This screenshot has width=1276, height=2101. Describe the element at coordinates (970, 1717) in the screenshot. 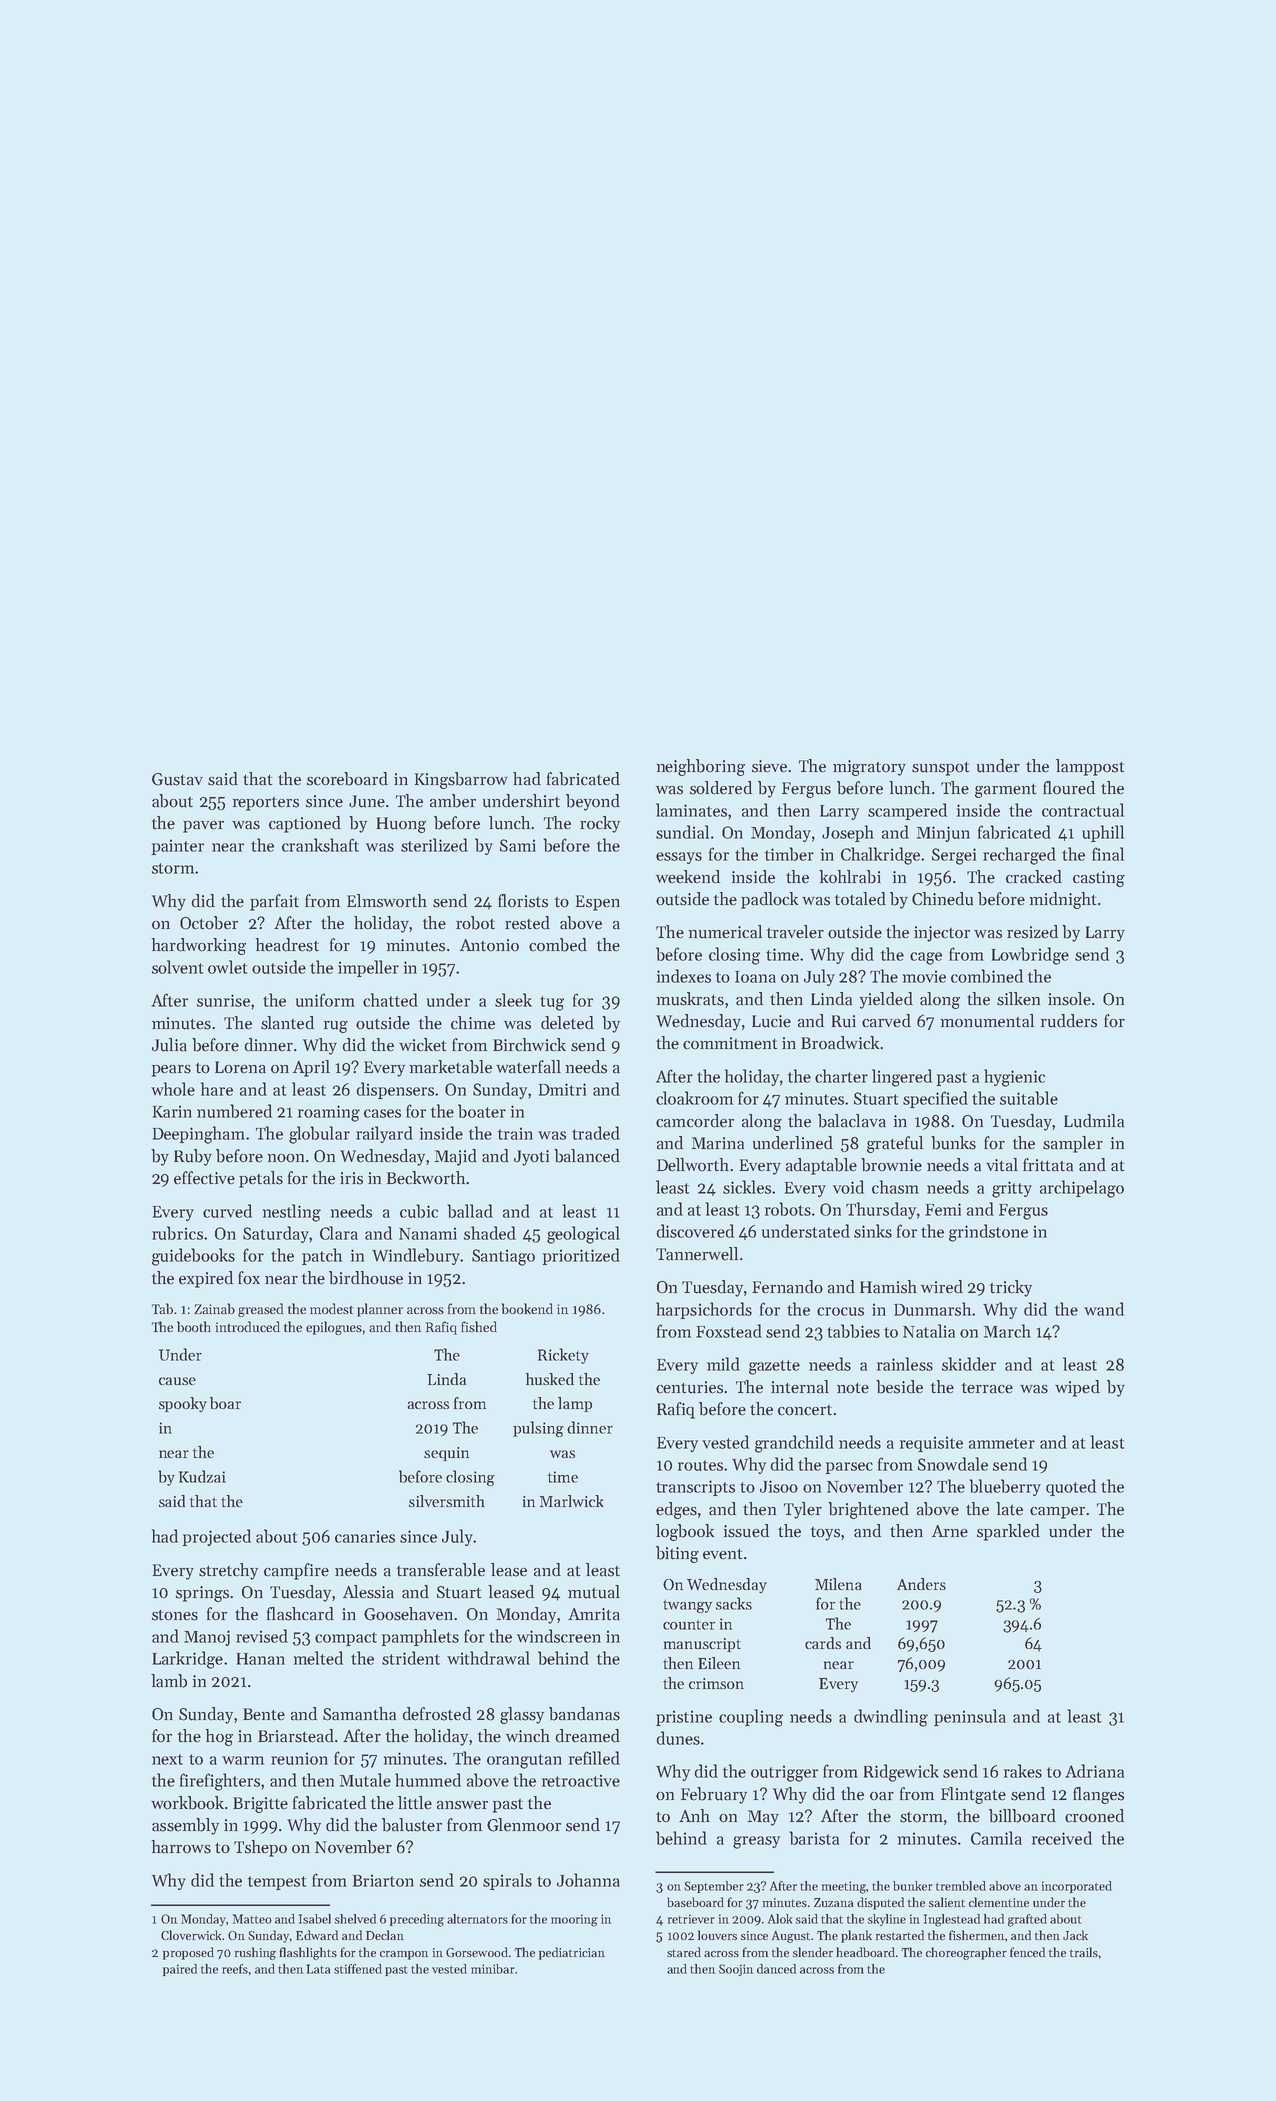

I see `peninsula` at that location.
